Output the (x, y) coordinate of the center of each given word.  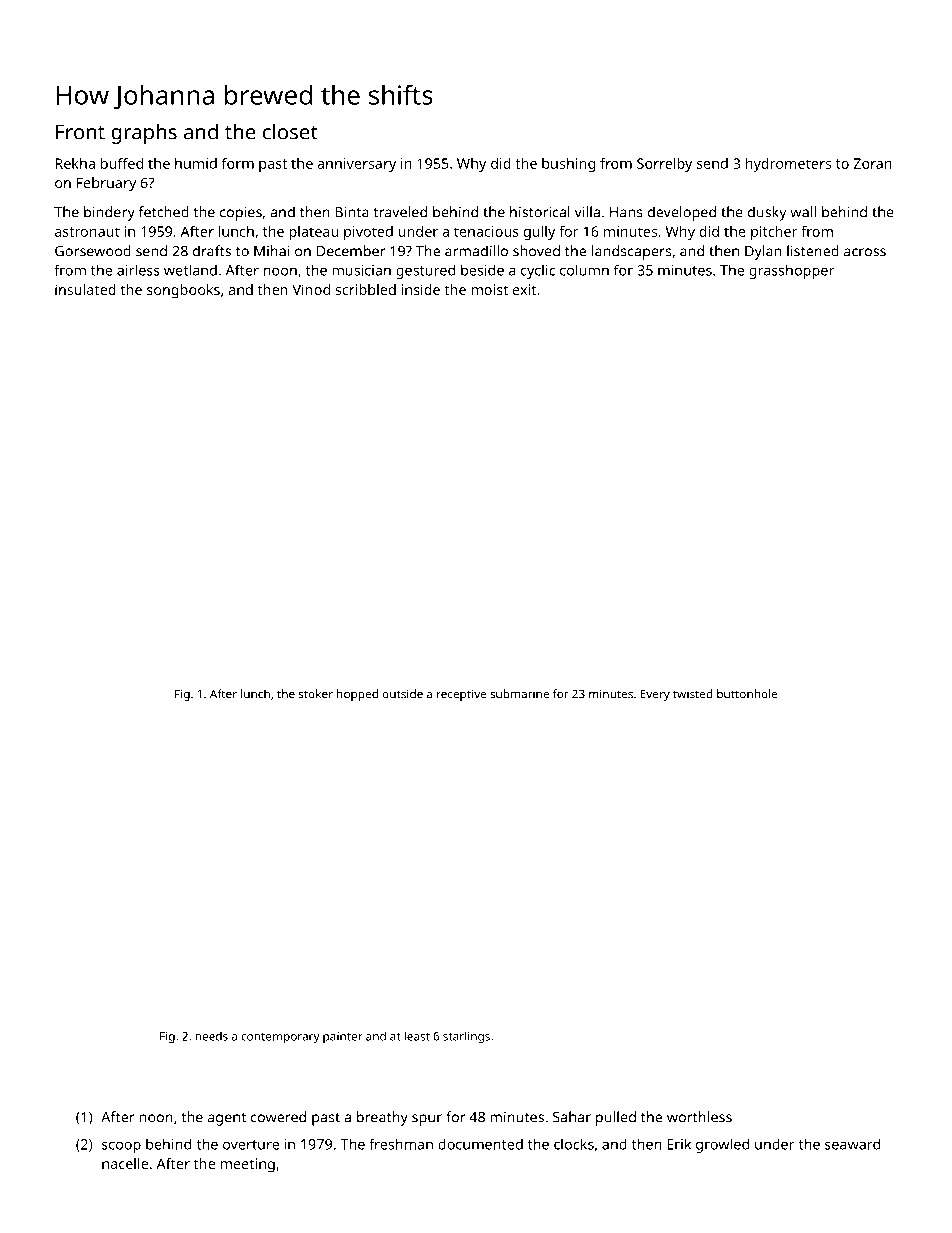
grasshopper (791, 271)
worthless (699, 1117)
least (417, 1036)
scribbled (366, 289)
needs (211, 1036)
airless (138, 270)
